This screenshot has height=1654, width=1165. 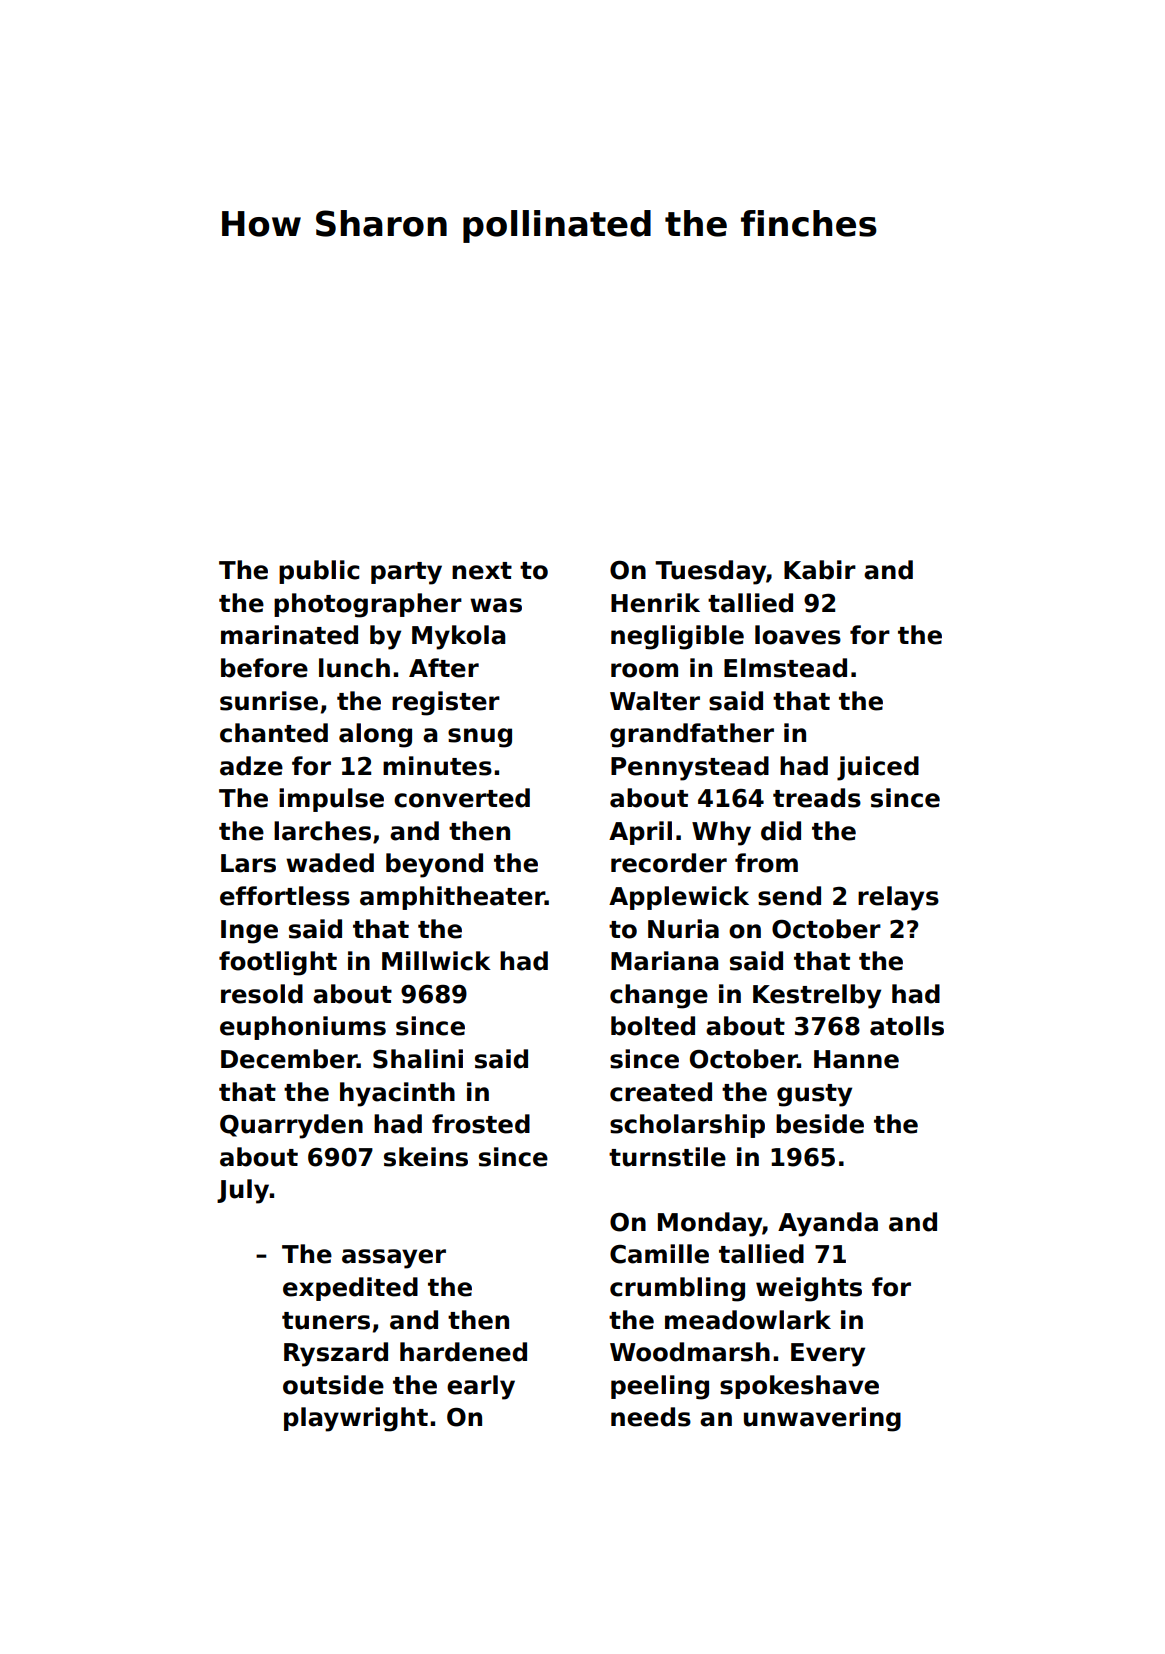 I want to click on larches, so click(x=322, y=831).
